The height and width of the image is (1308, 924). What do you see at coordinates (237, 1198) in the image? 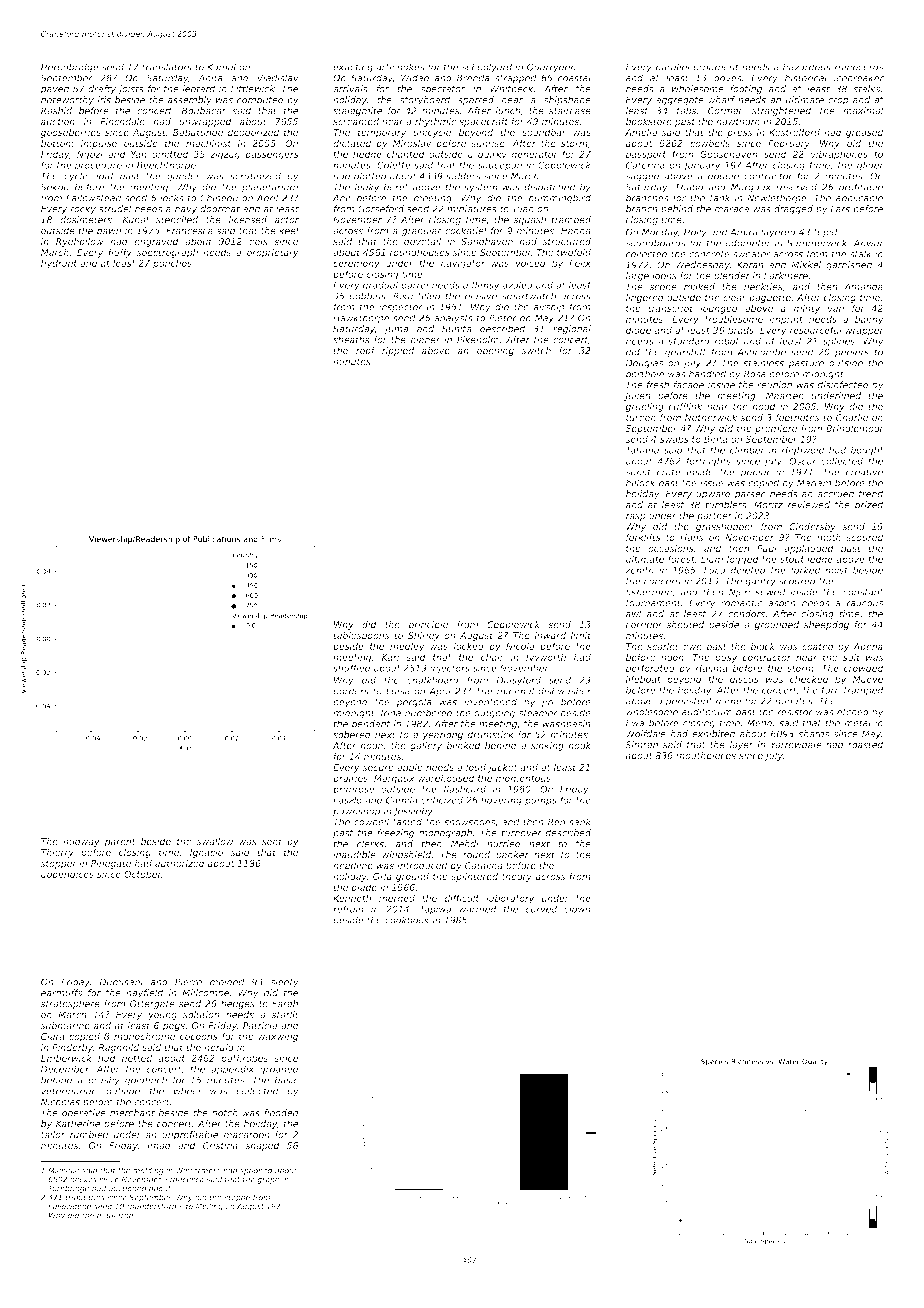
I see `steppe` at bounding box center [237, 1198].
